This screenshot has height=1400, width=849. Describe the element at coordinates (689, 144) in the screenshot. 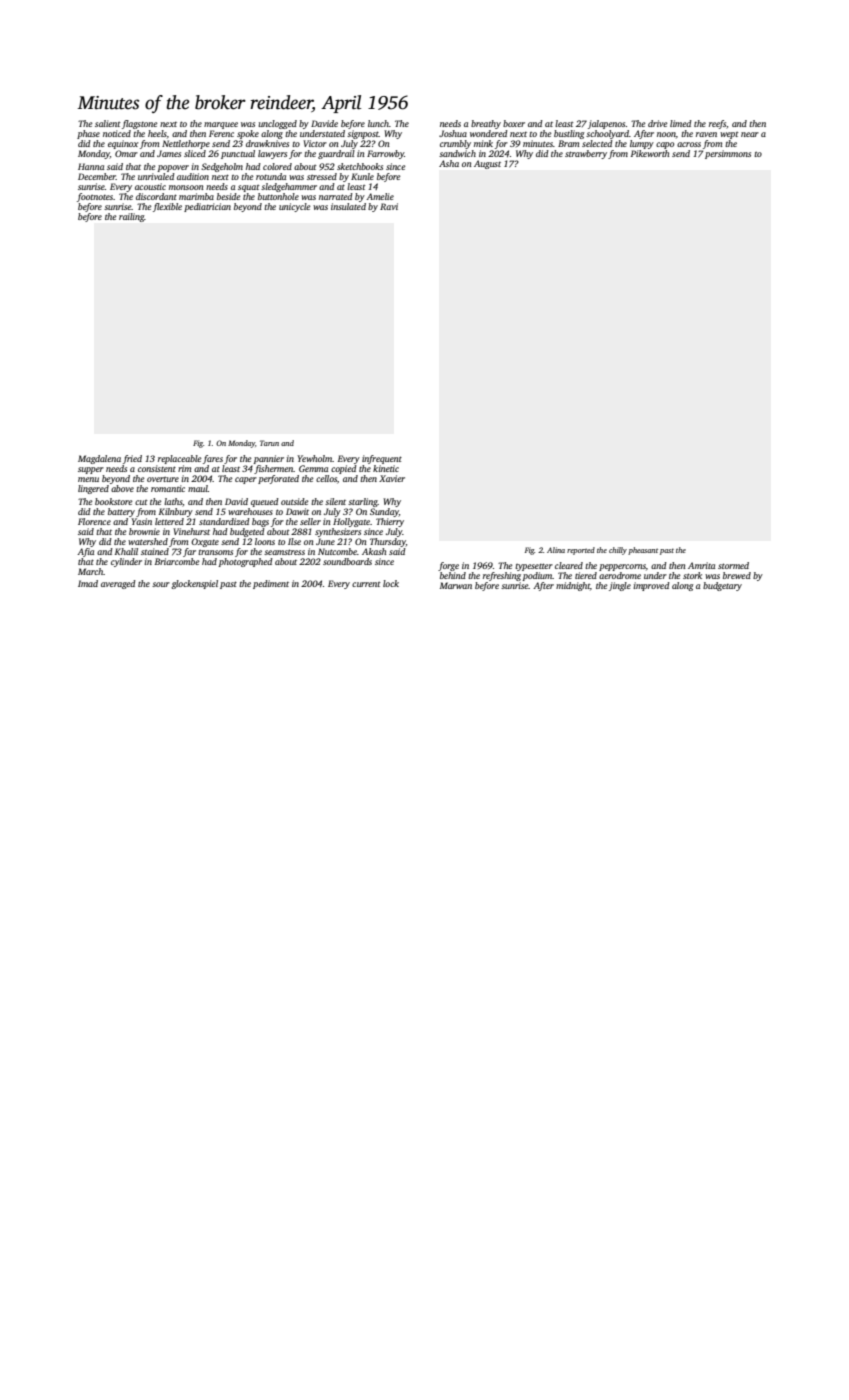

I see `across` at that location.
